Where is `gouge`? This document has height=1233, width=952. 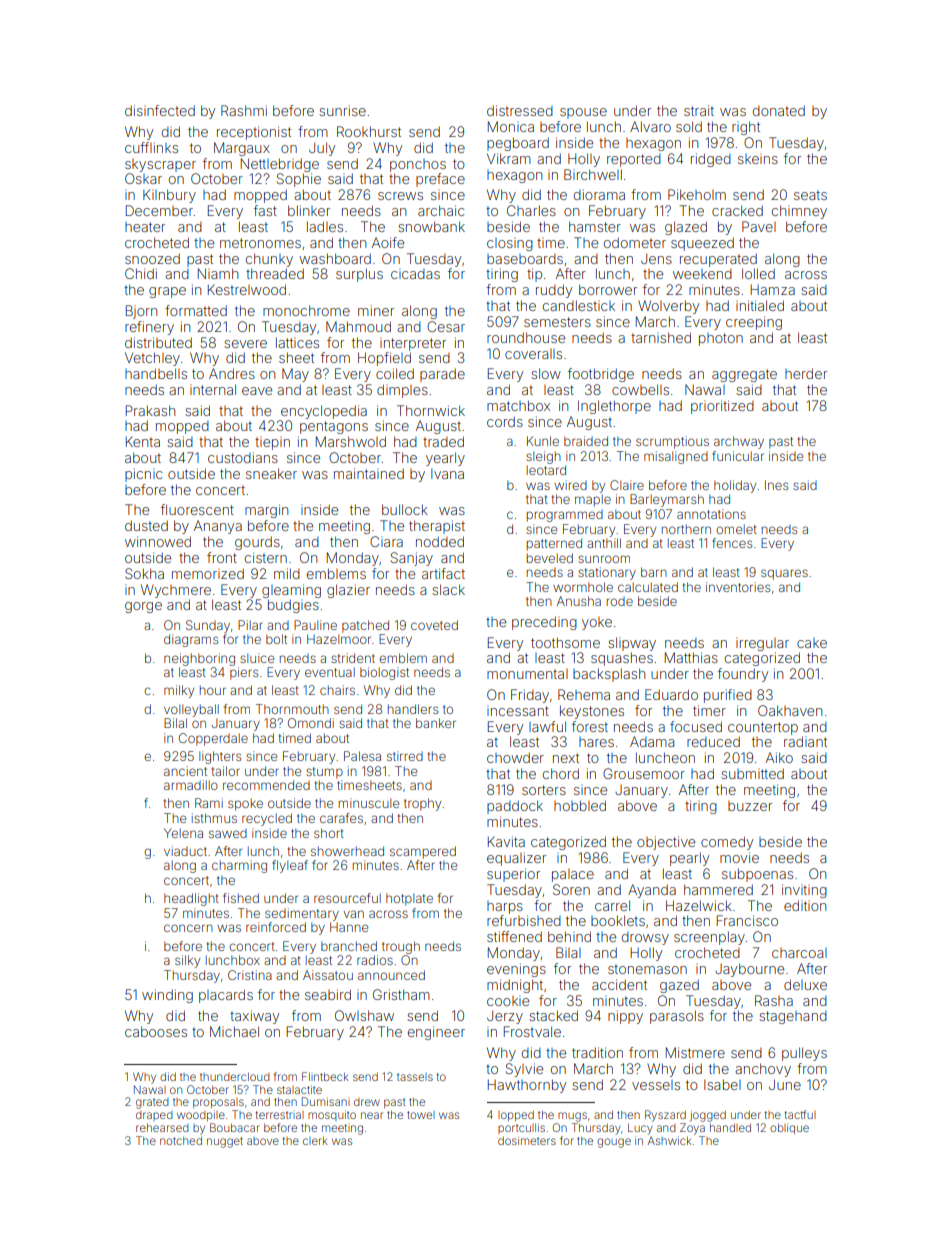
gouge is located at coordinates (614, 1143).
